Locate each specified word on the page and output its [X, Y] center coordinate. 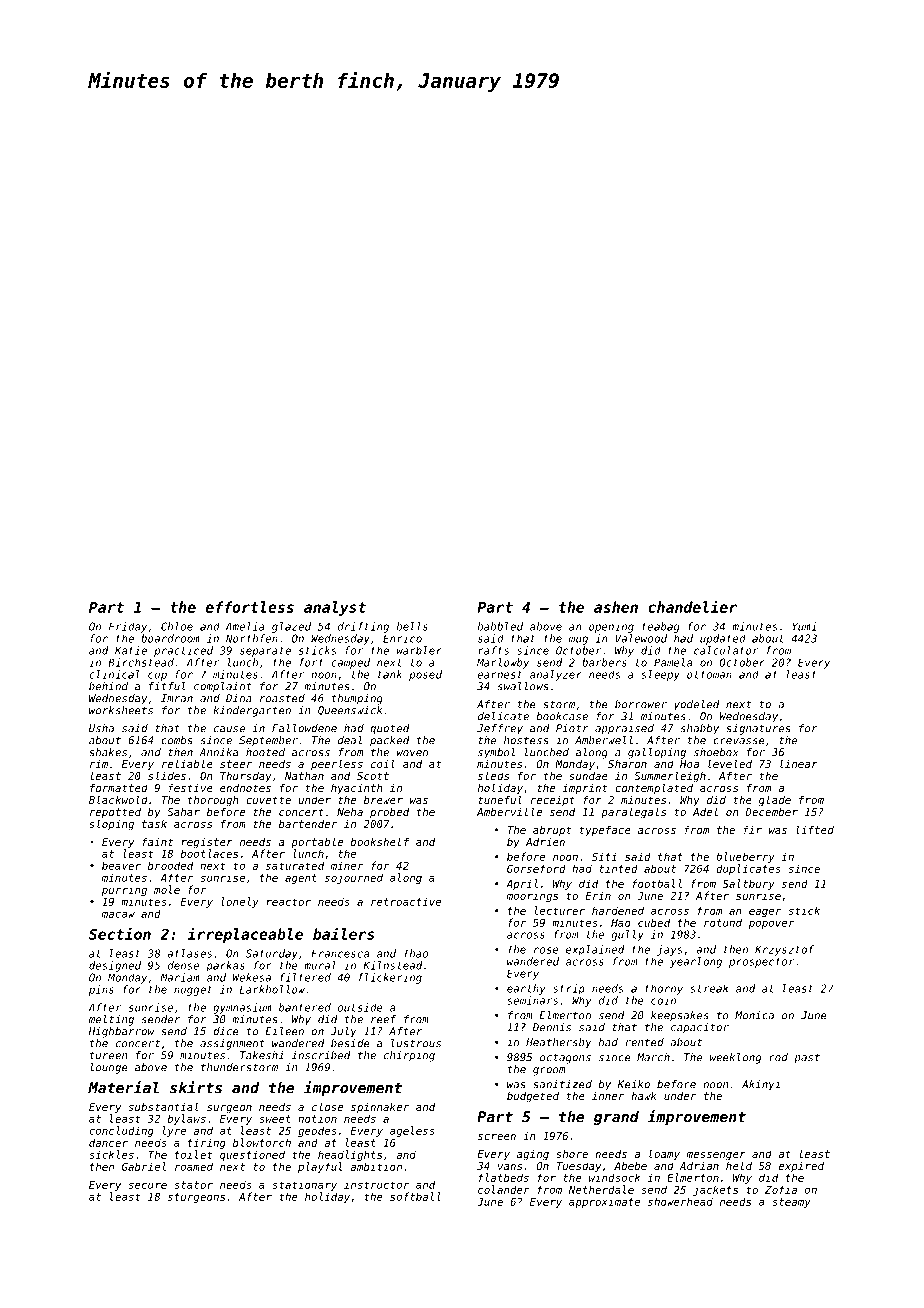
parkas [225, 966]
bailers [344, 933]
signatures [758, 729]
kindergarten [252, 711]
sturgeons [196, 1198]
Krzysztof [784, 950]
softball [415, 1196]
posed [425, 675]
